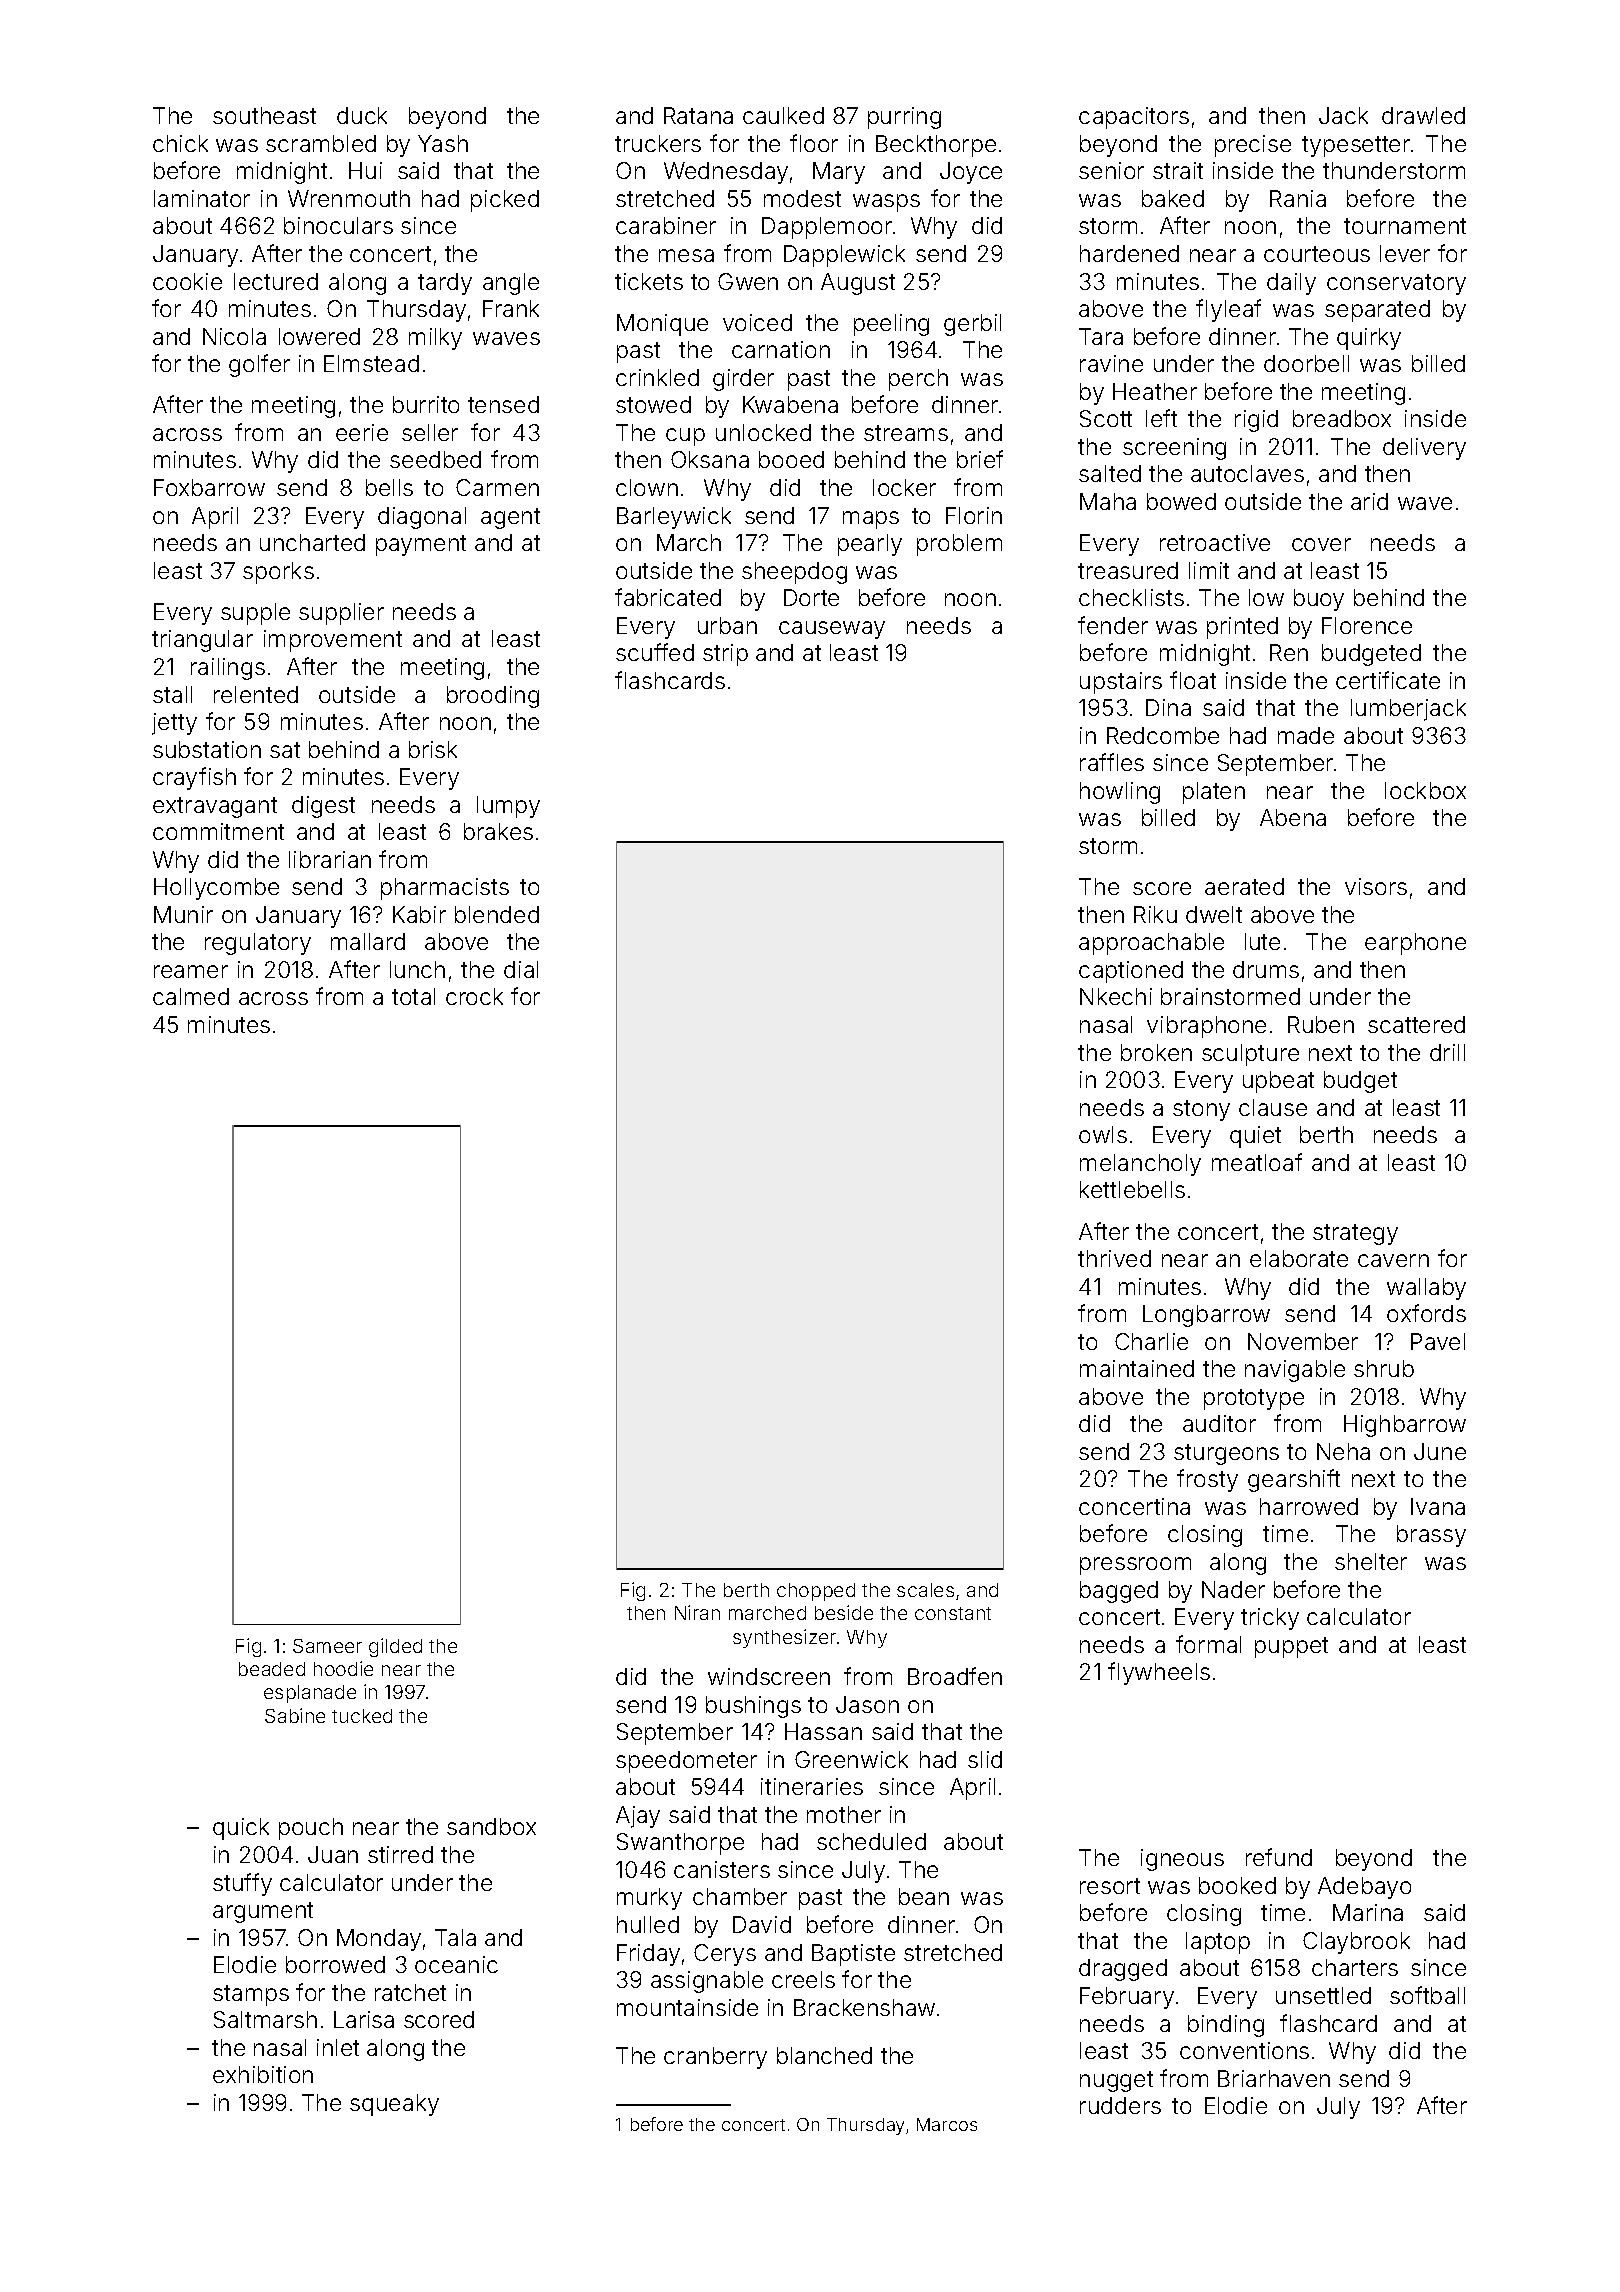  Describe the element at coordinates (864, 2007) in the screenshot. I see `Brackenshaw` at that location.
